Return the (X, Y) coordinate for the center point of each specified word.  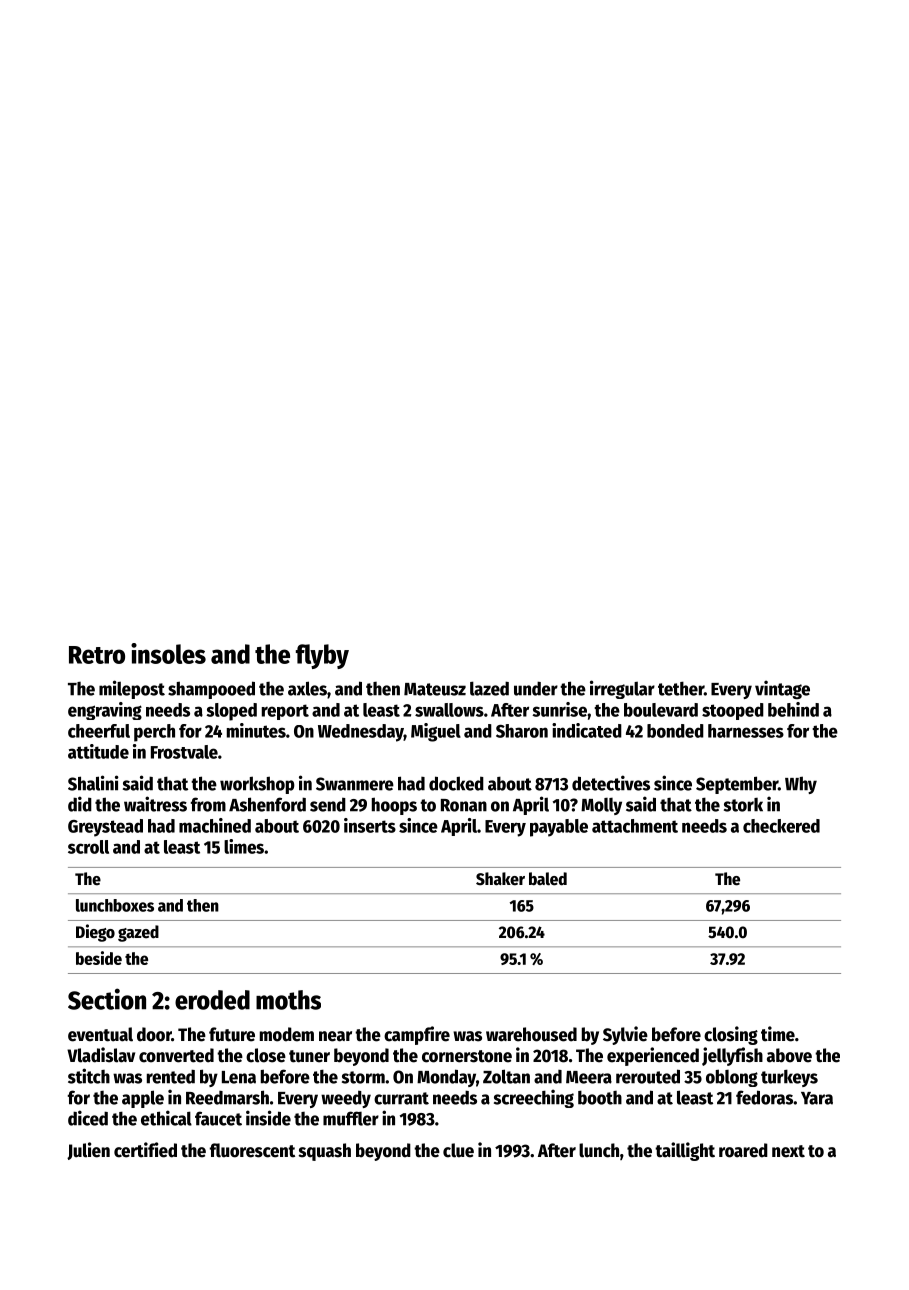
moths (288, 1000)
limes (244, 846)
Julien (88, 1151)
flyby (322, 656)
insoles (168, 653)
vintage (782, 689)
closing (731, 1035)
